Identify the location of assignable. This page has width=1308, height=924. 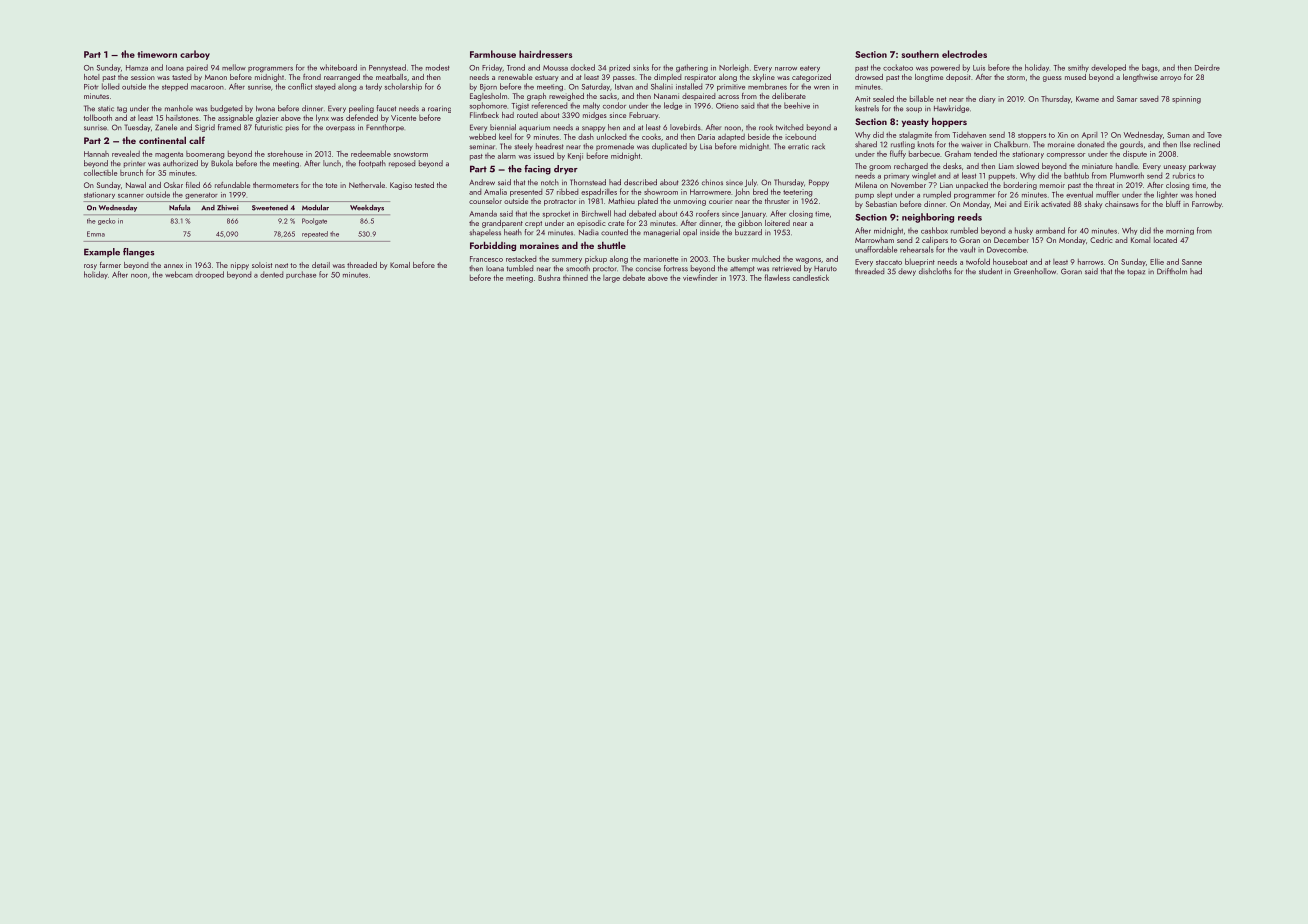
(235, 118).
